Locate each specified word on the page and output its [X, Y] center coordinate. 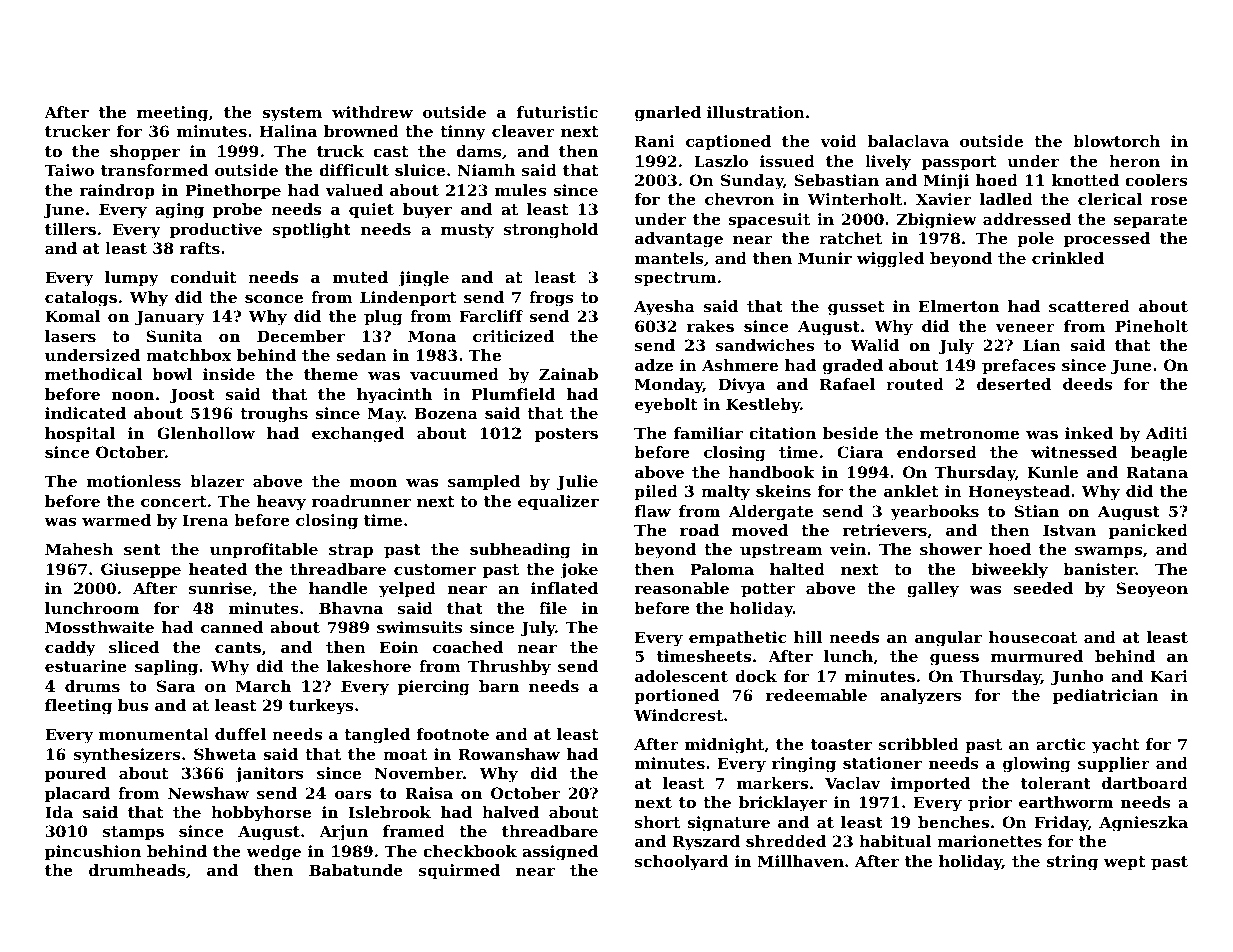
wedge [273, 853]
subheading [520, 551]
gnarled [668, 114]
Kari [1169, 676]
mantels [669, 258]
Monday [669, 386]
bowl [172, 374]
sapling [166, 668]
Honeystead [1019, 493]
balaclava [908, 141]
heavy [281, 503]
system [292, 114]
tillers [70, 229]
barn [499, 686]
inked [1089, 433]
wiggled [890, 260]
